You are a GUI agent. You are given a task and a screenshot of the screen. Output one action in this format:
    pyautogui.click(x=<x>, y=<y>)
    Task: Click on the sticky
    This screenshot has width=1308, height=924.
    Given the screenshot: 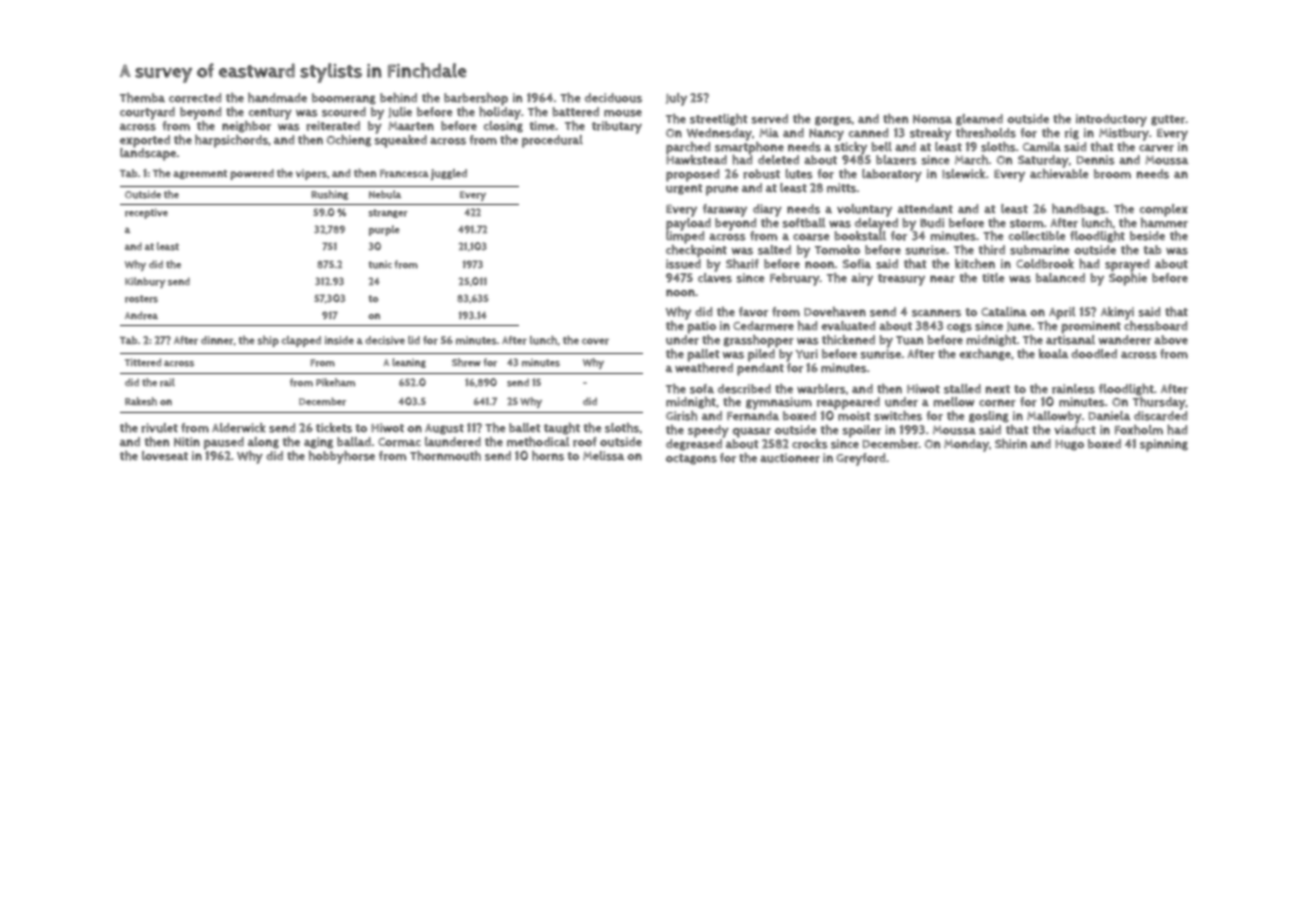 What is the action you would take?
    pyautogui.click(x=850, y=148)
